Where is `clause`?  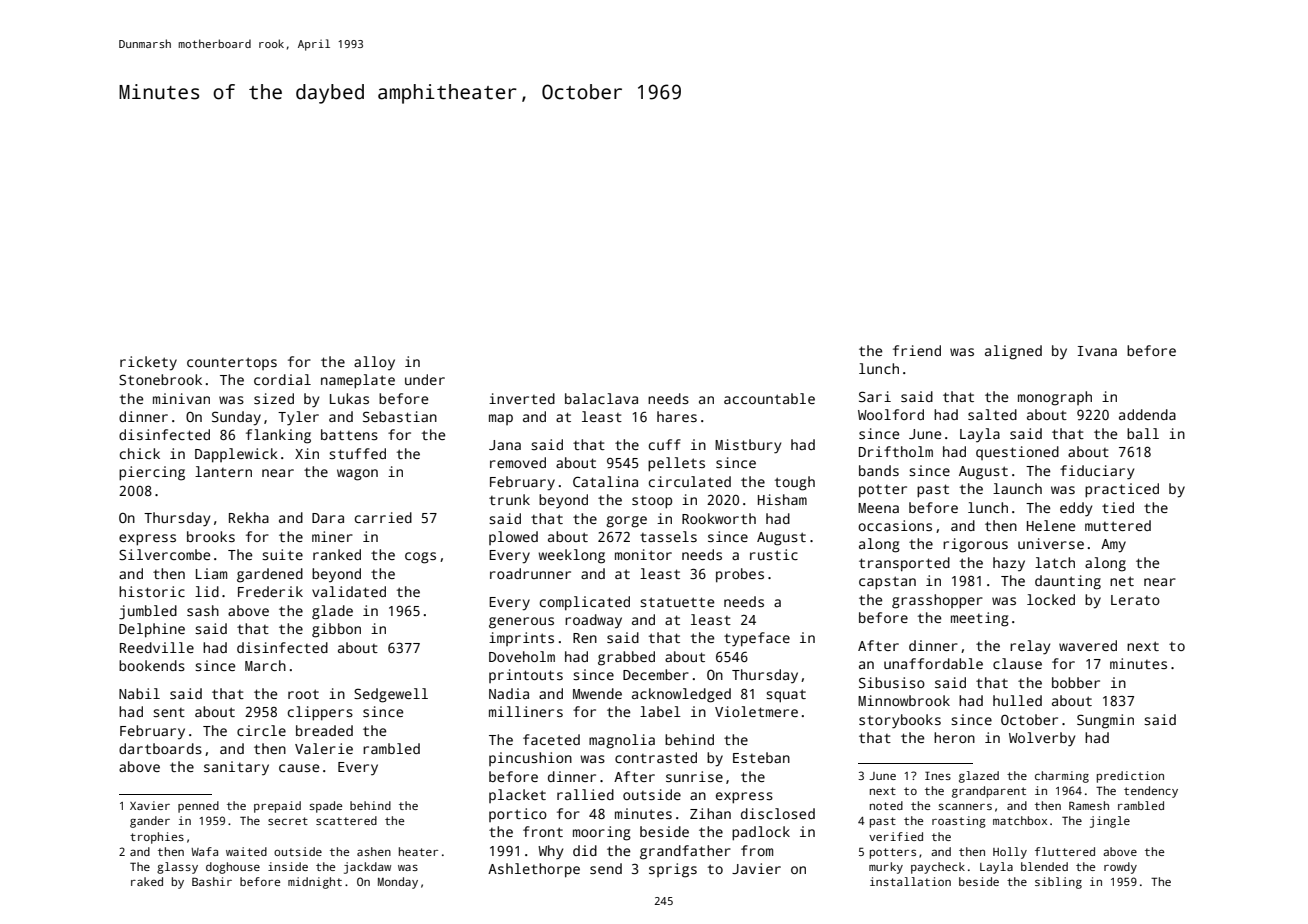 clause is located at coordinates (1017, 663).
